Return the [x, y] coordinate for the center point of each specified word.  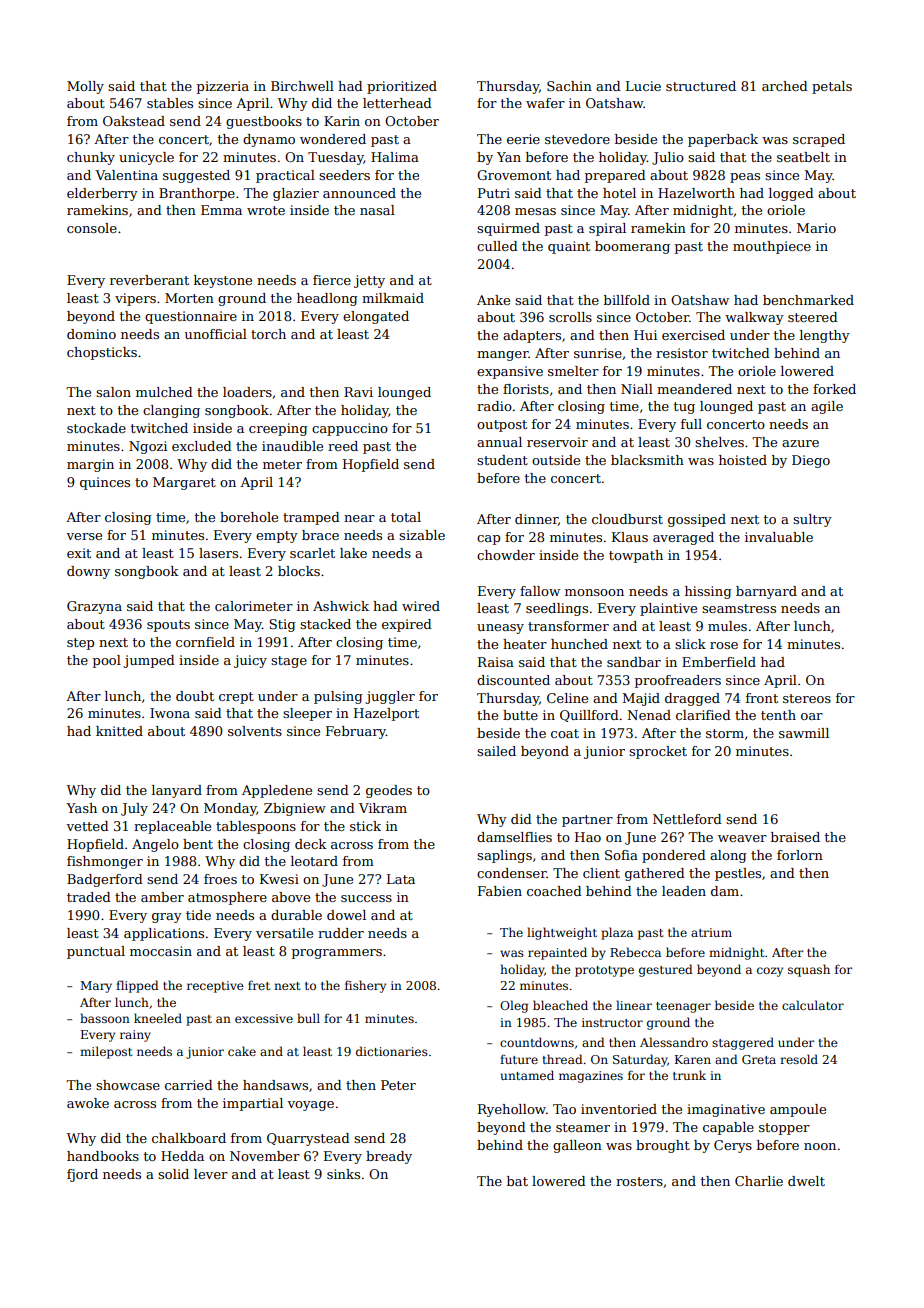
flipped [137, 986]
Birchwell [302, 86]
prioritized [402, 87]
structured [701, 86]
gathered [655, 874]
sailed [496, 751]
